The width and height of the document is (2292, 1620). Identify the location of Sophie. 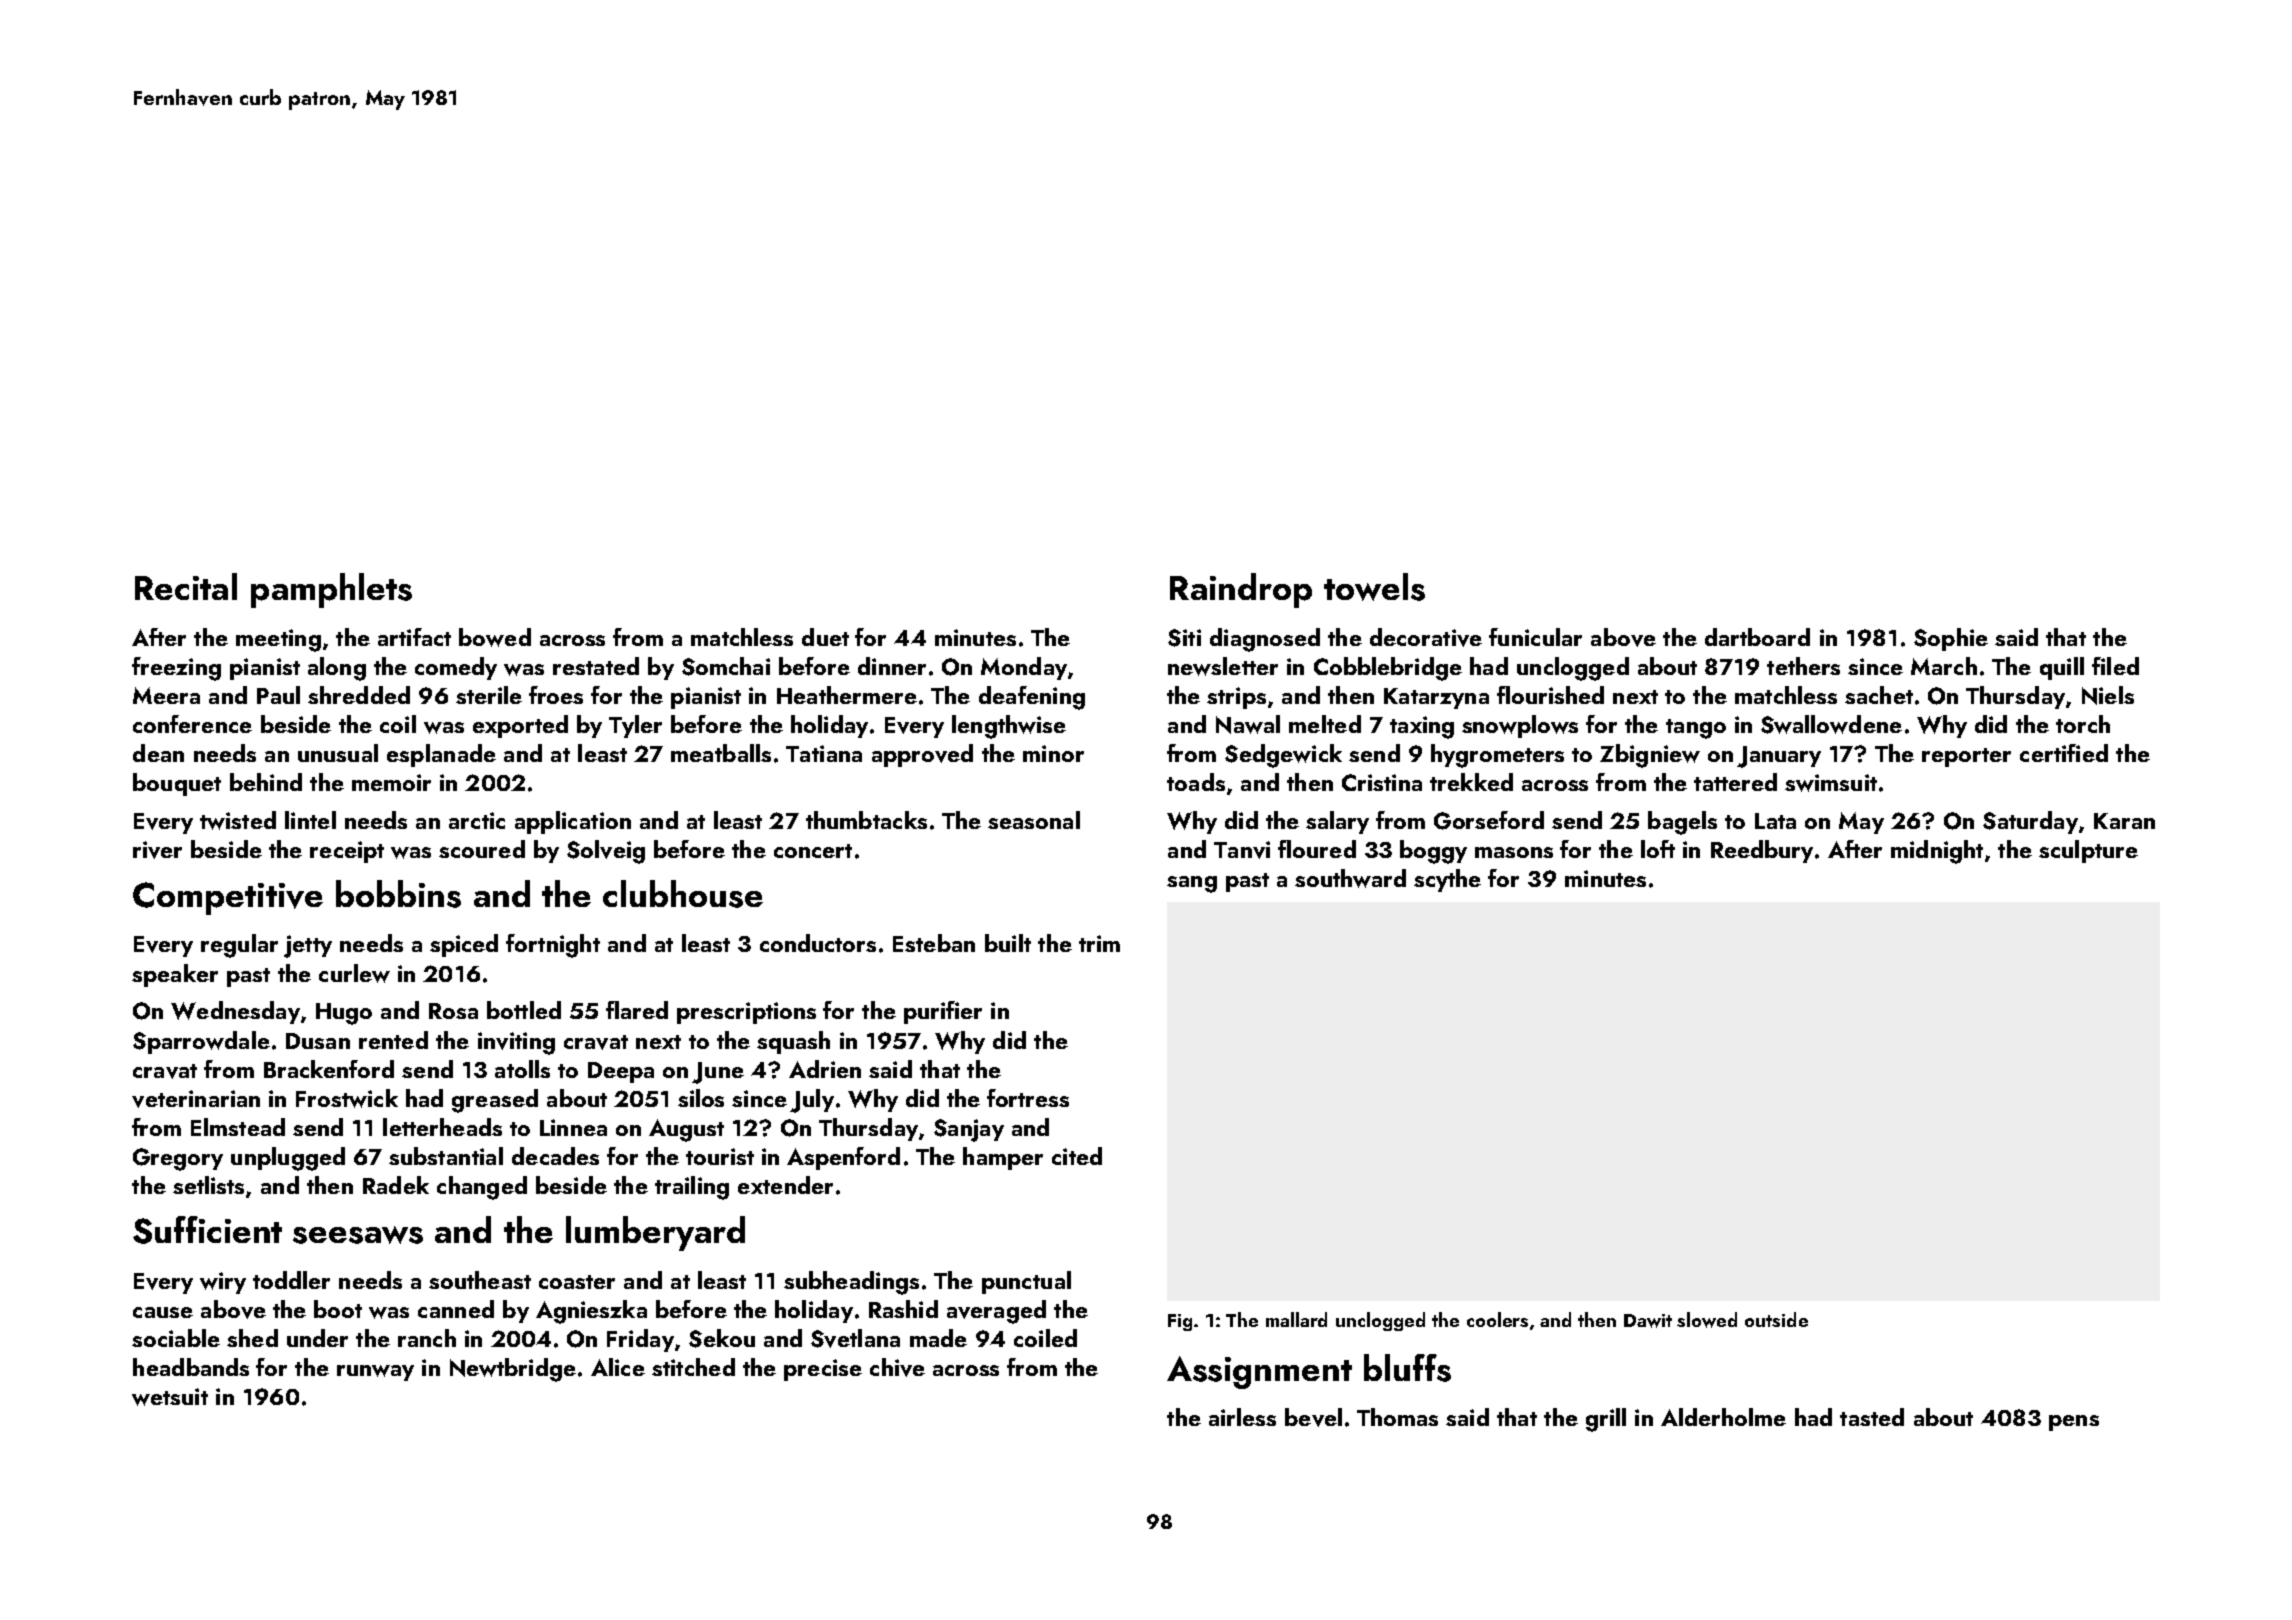
(1951, 639).
